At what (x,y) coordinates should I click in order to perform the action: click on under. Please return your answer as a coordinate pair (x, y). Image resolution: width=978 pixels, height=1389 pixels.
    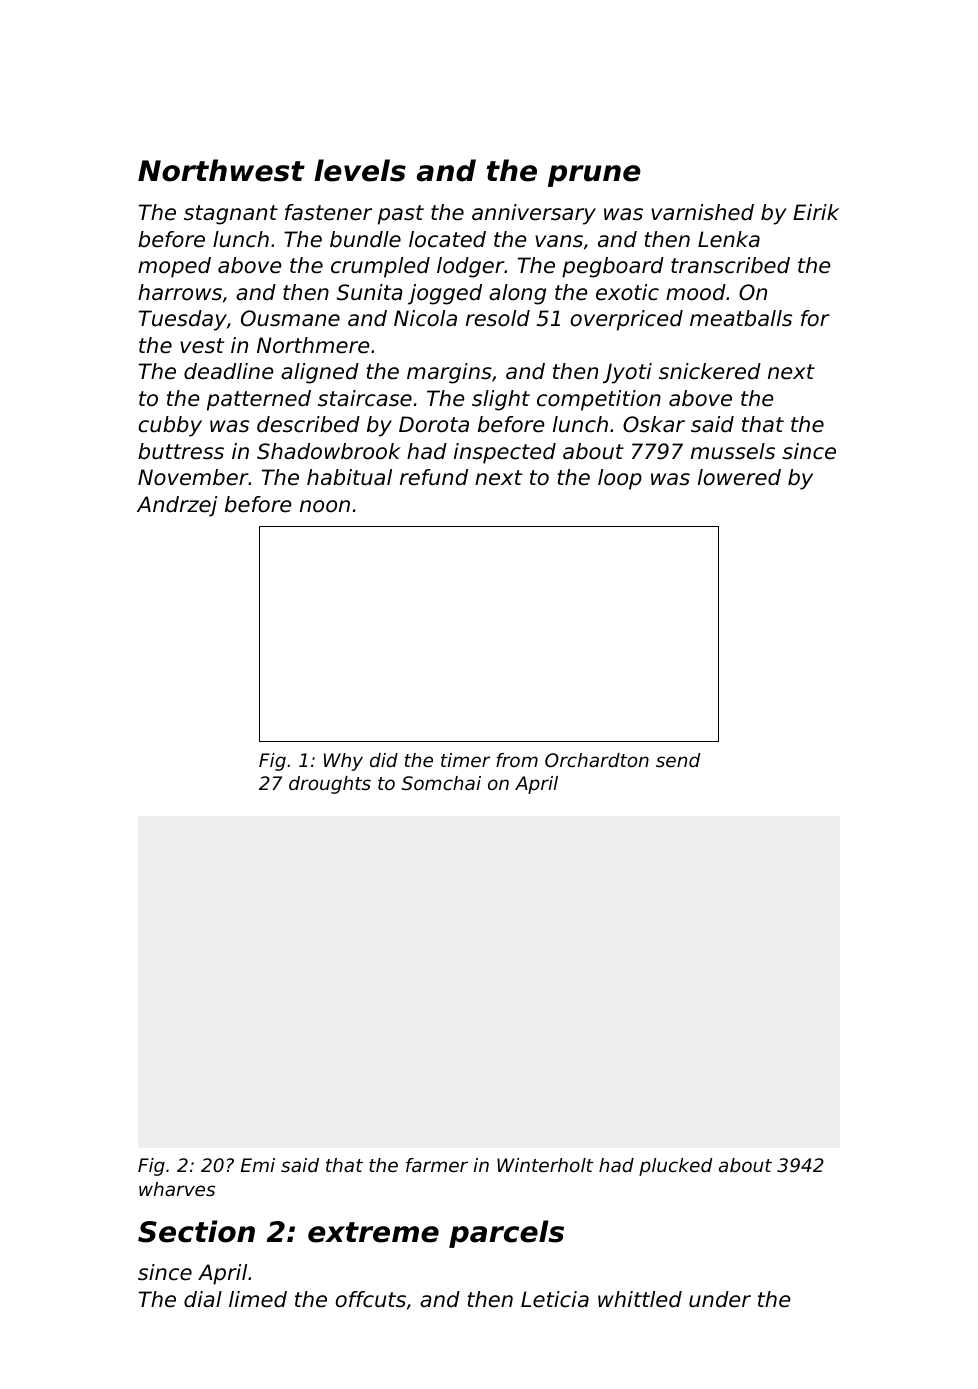
    Looking at the image, I should click on (720, 1299).
